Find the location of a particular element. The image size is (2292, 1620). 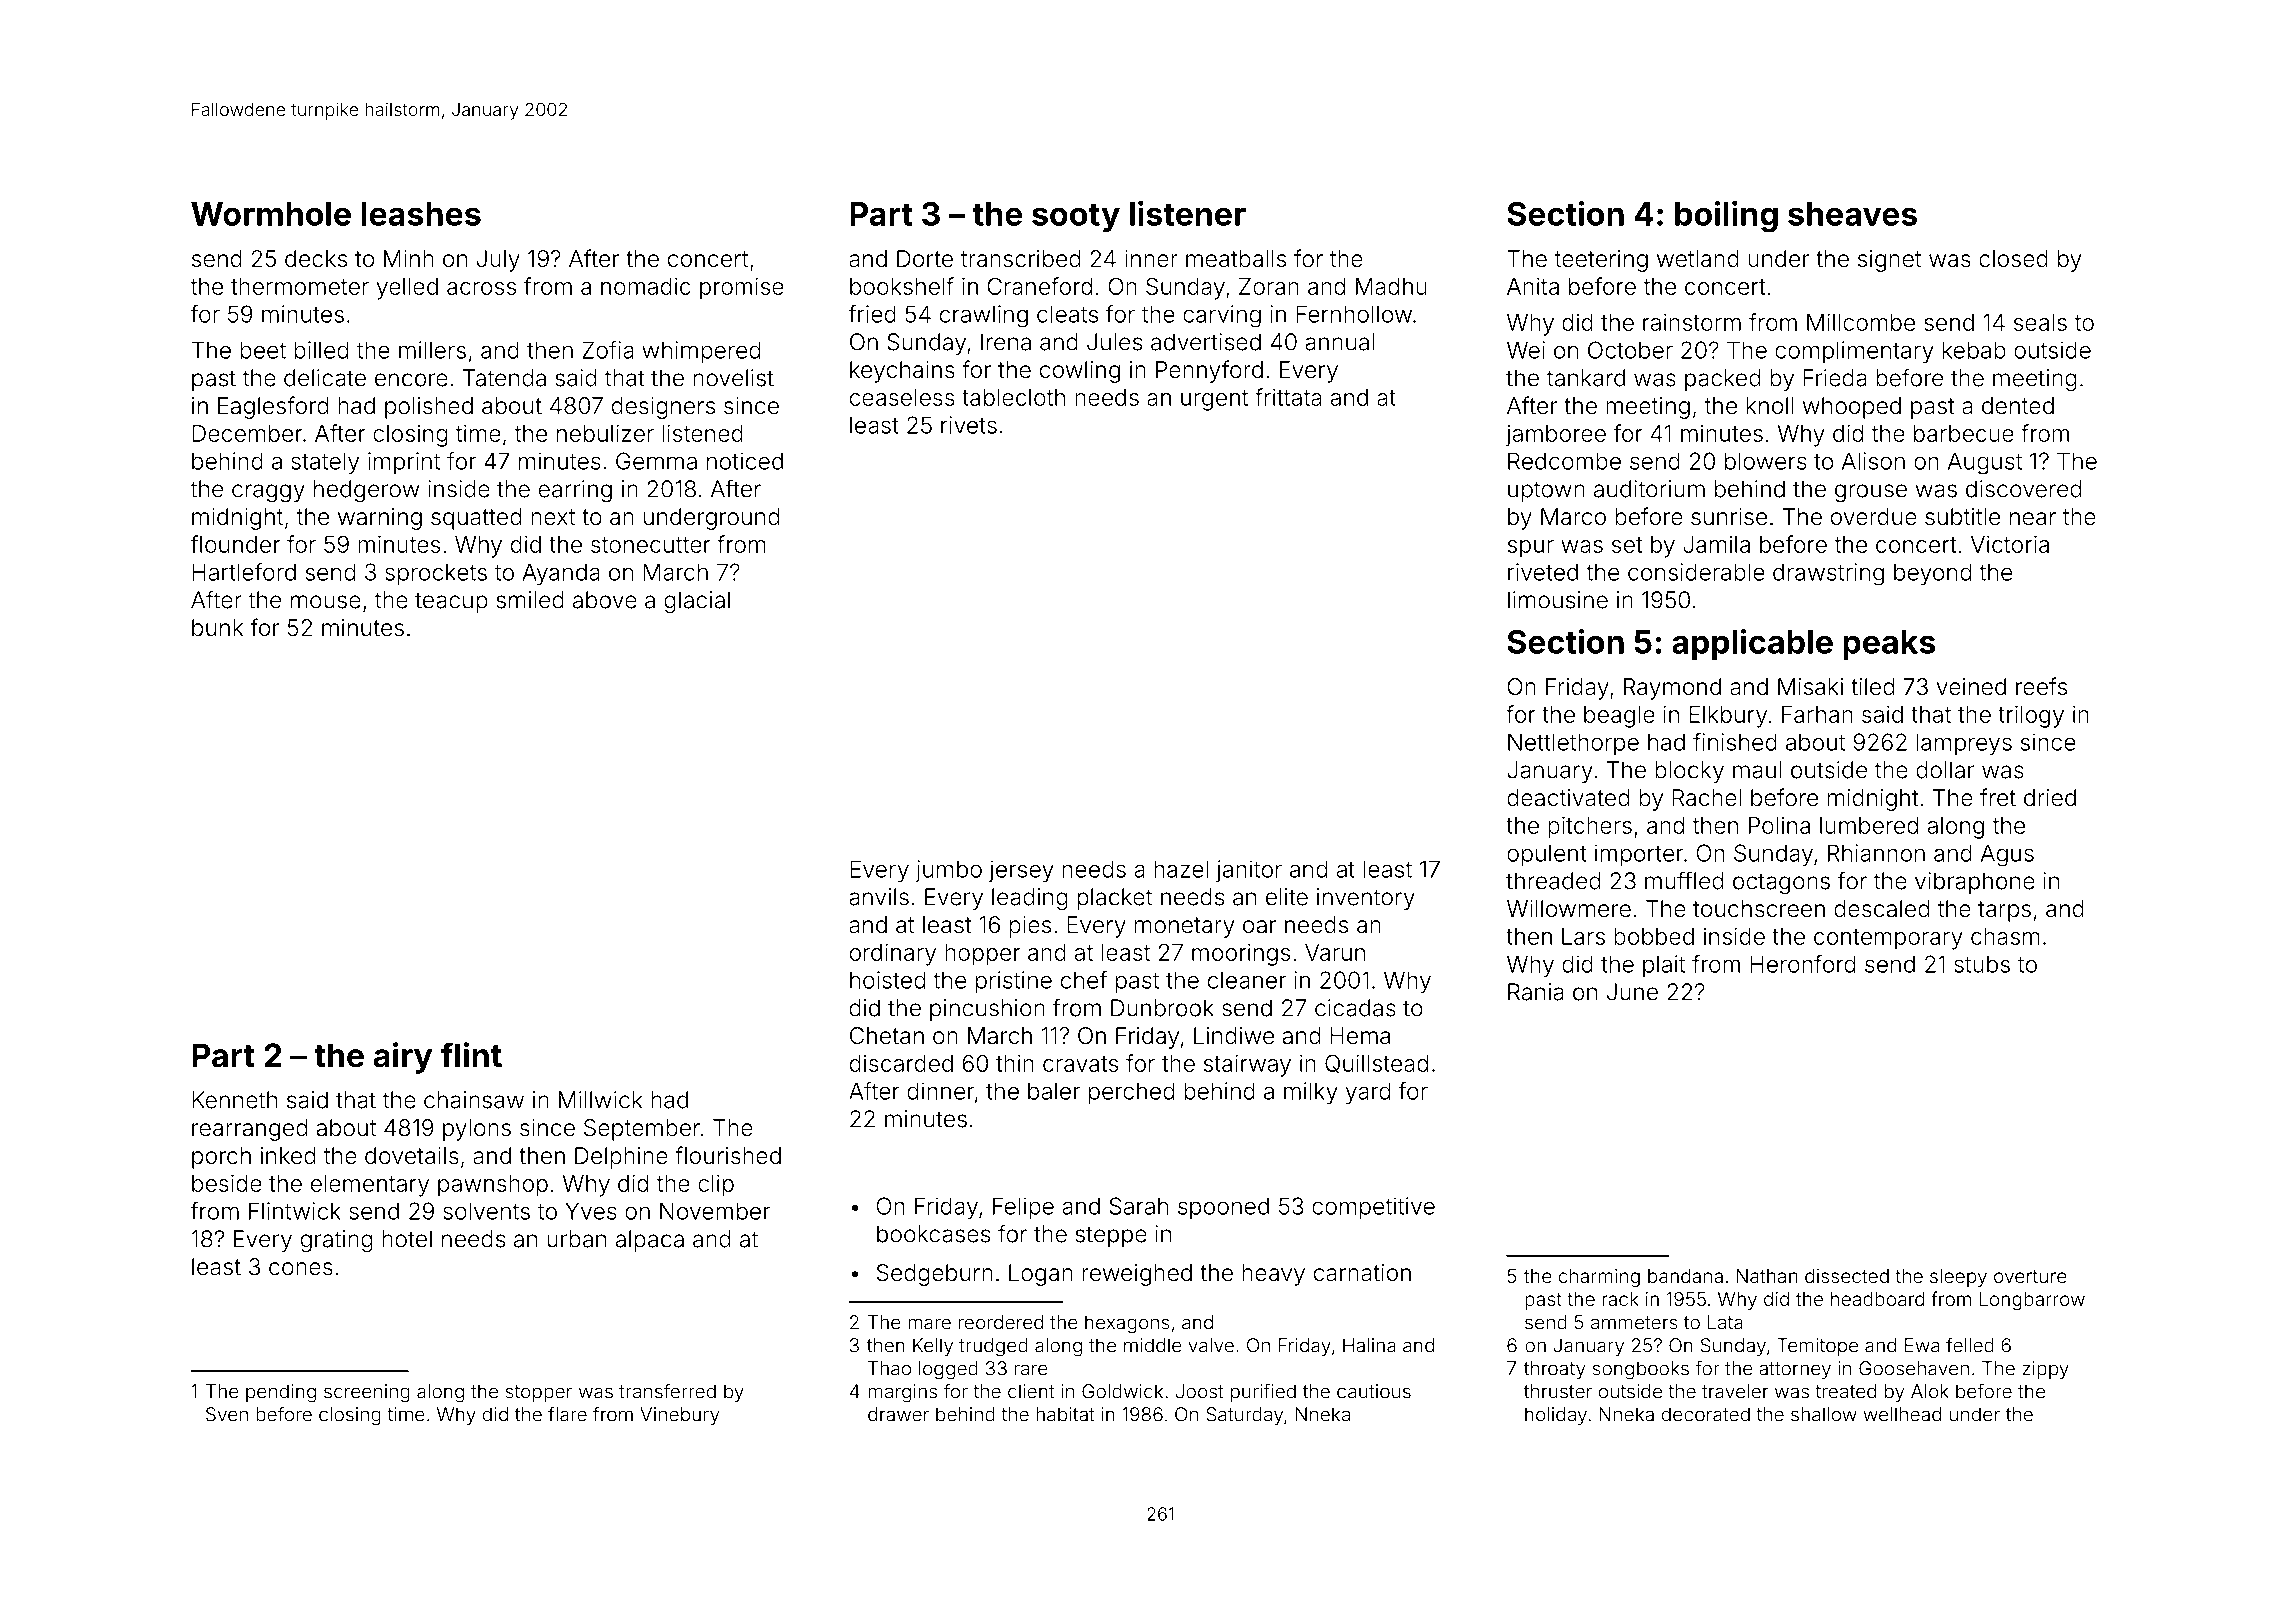

Anita is located at coordinates (1533, 286).
